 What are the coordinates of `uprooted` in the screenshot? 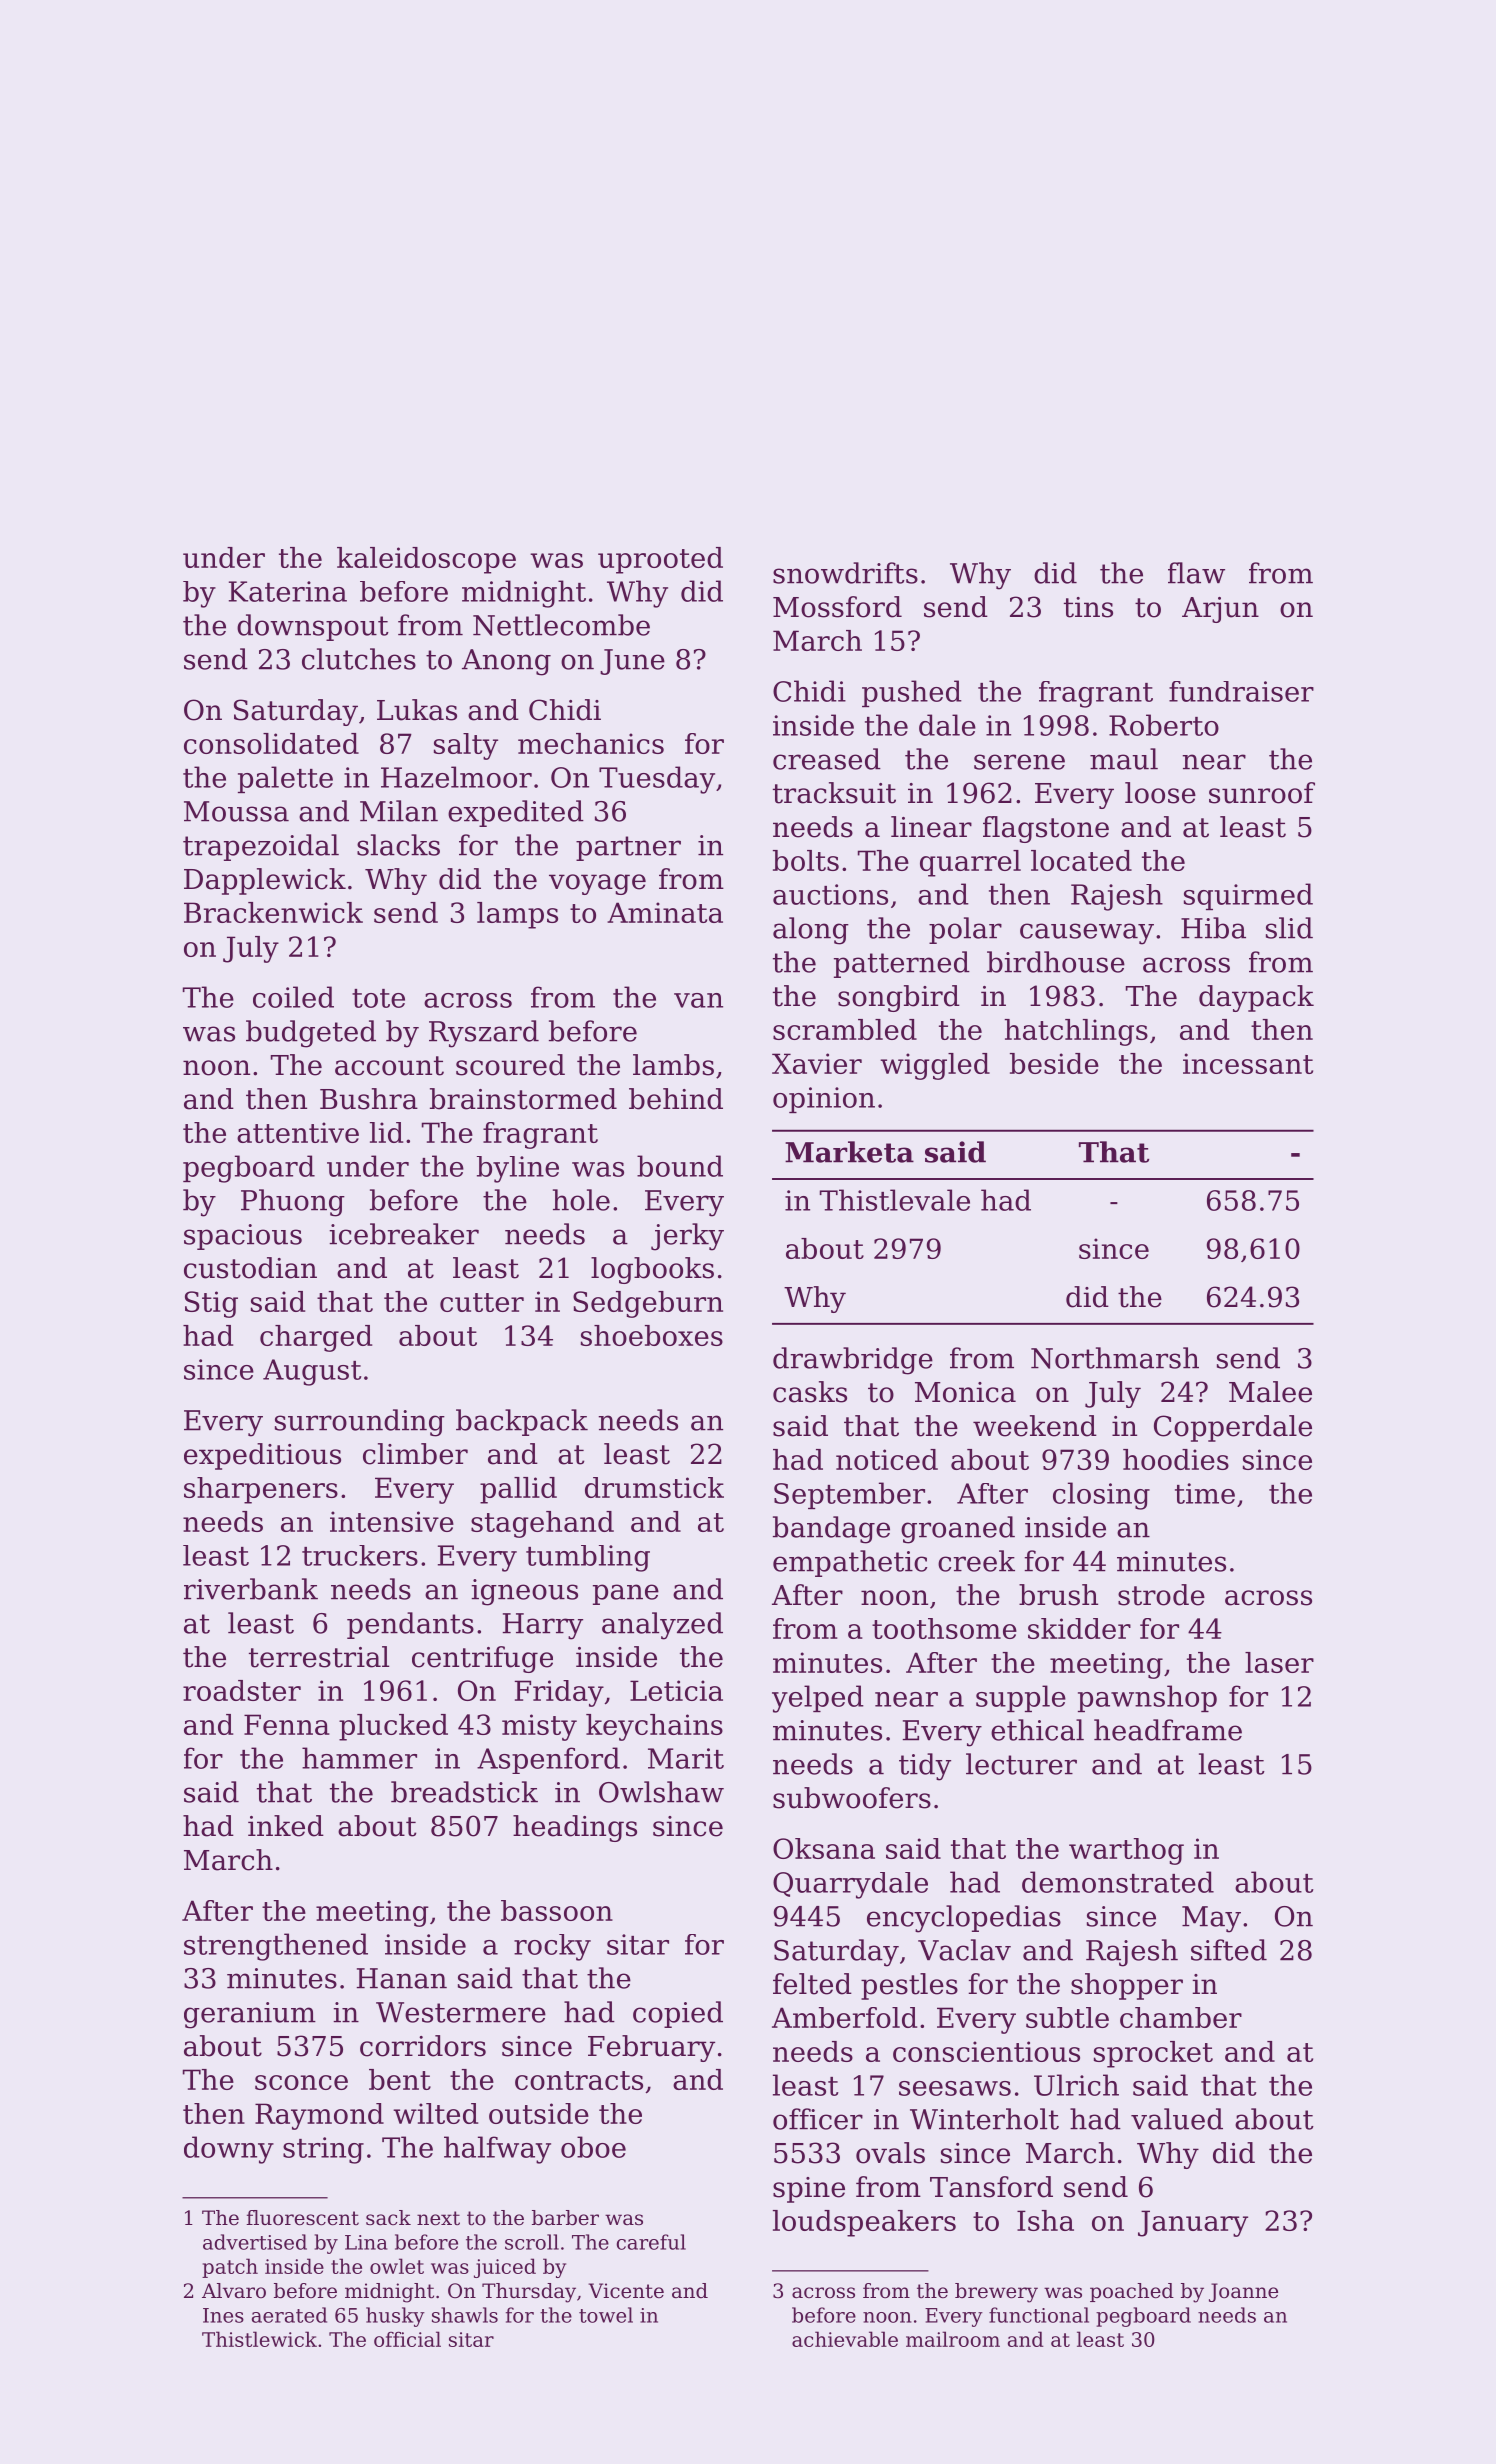 It's located at (660, 560).
